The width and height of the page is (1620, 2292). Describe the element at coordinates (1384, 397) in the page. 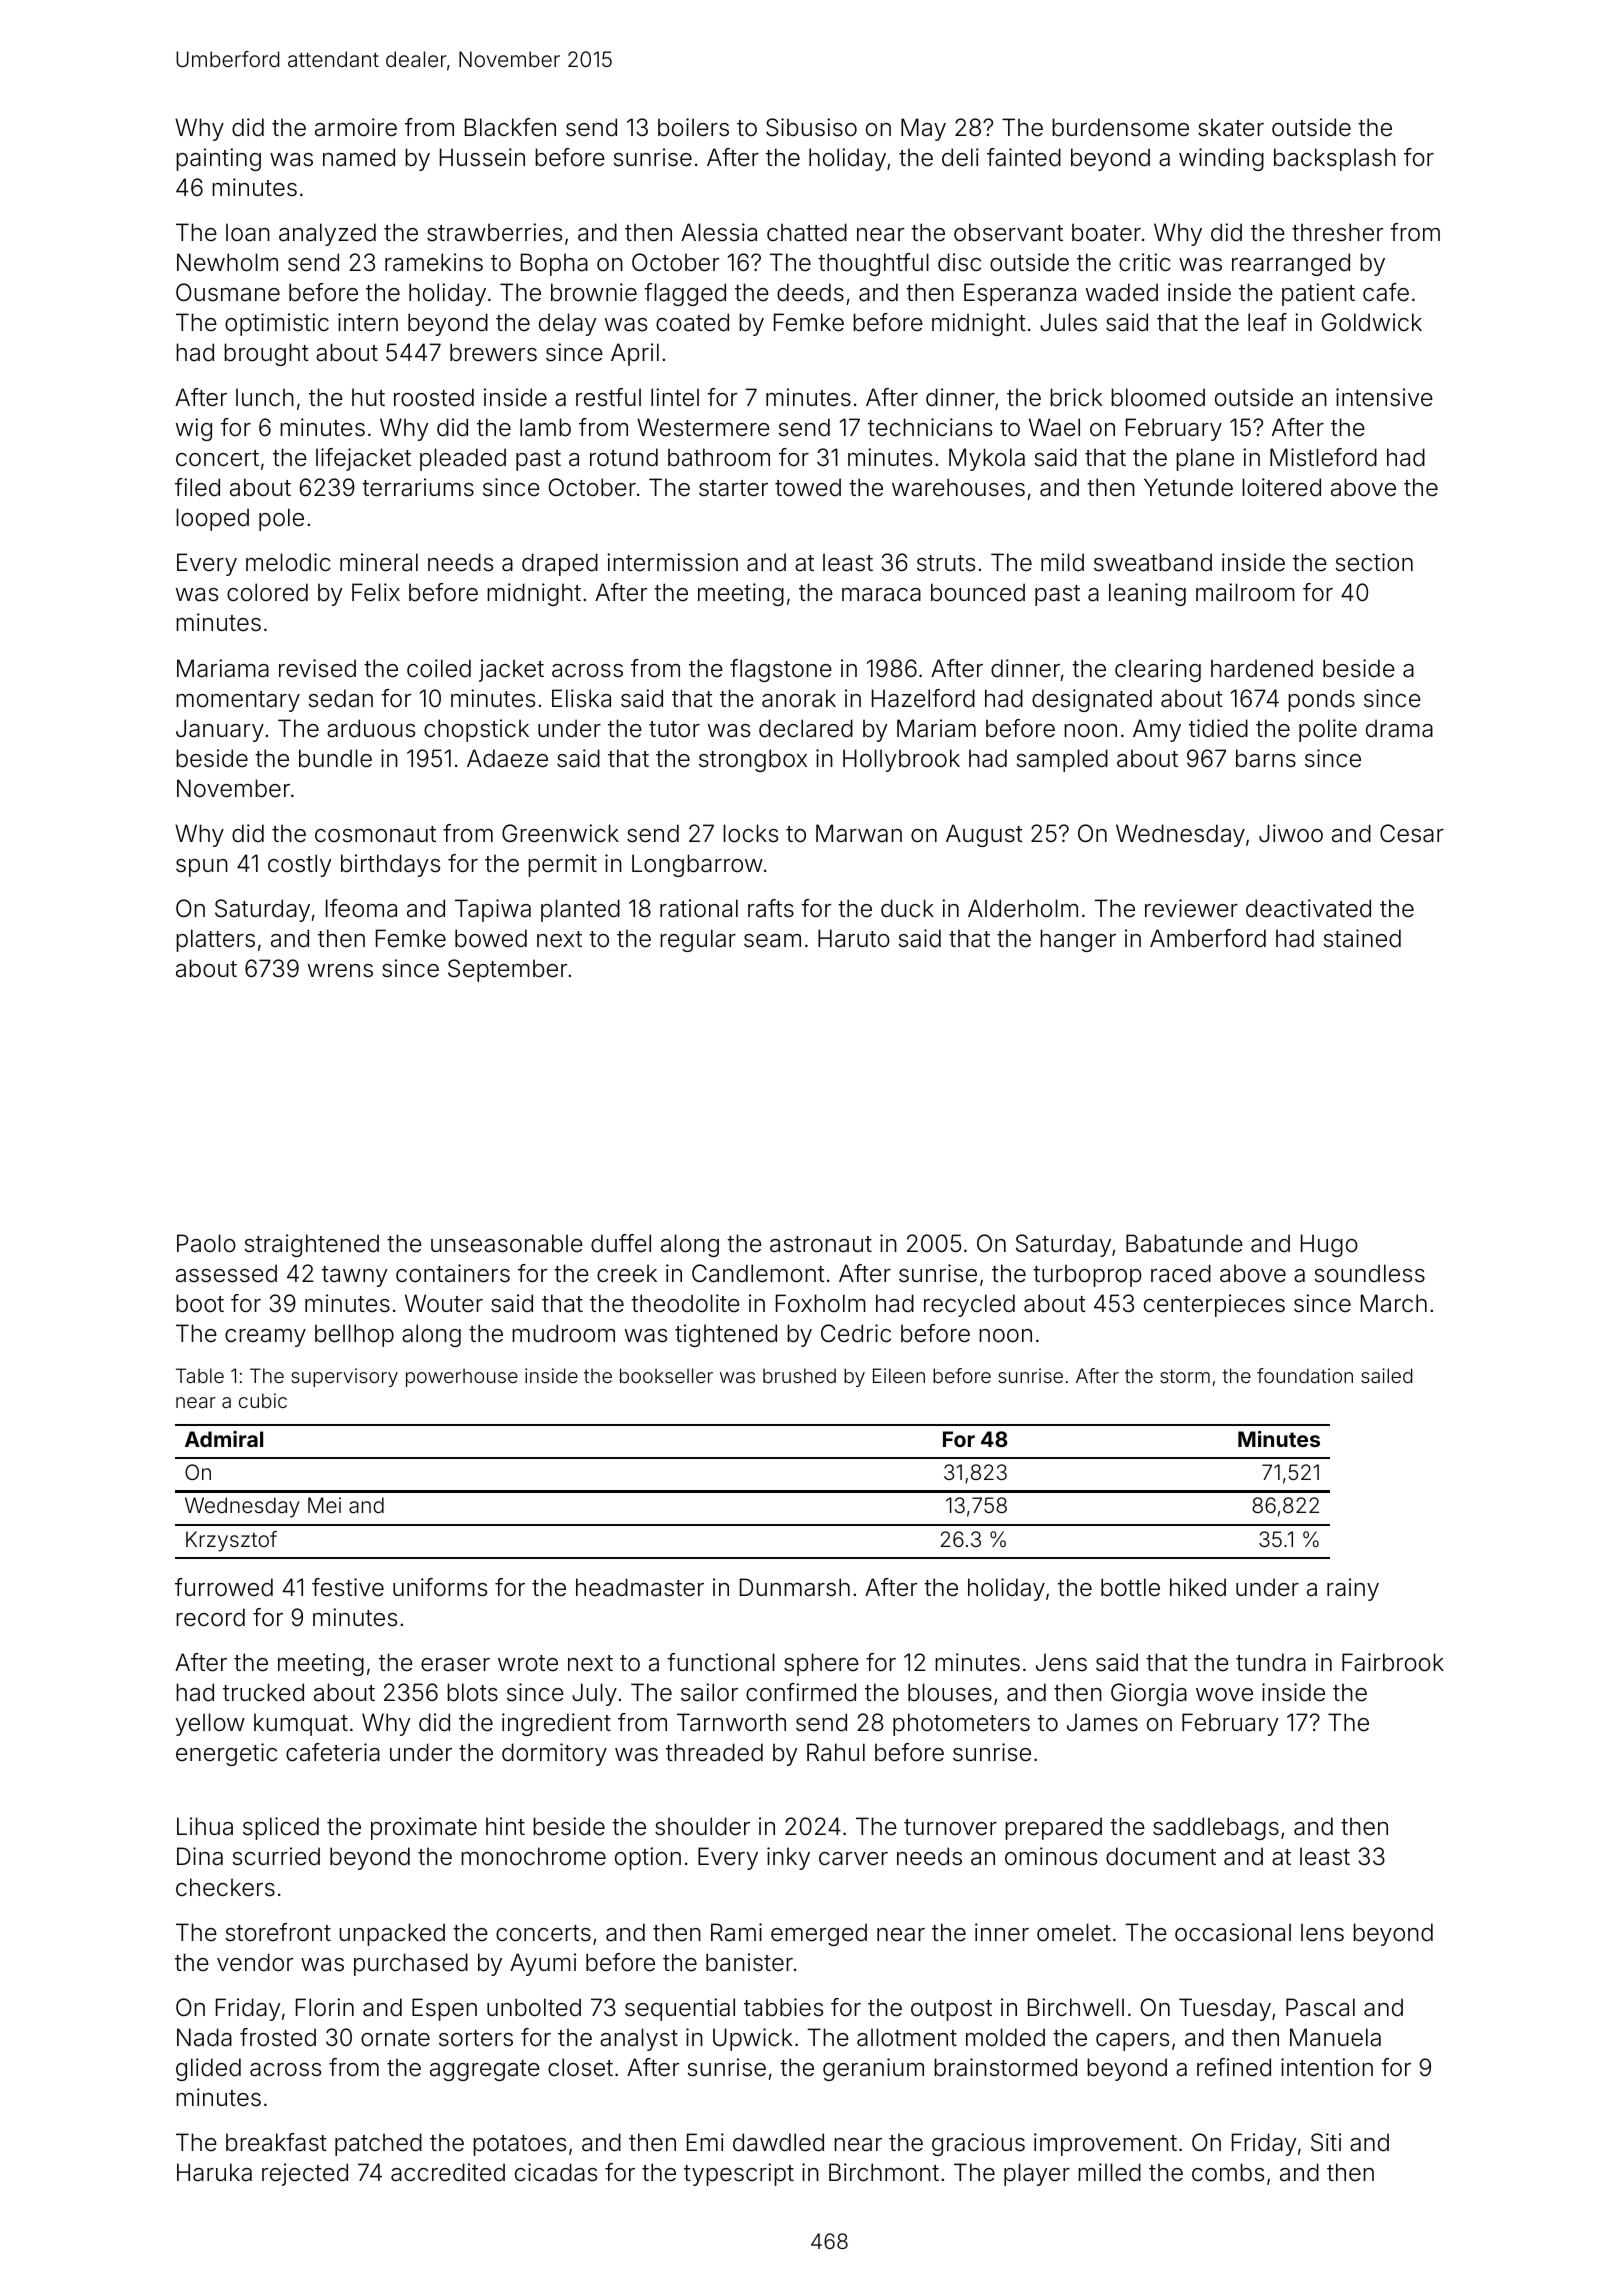

I see `intensive` at that location.
